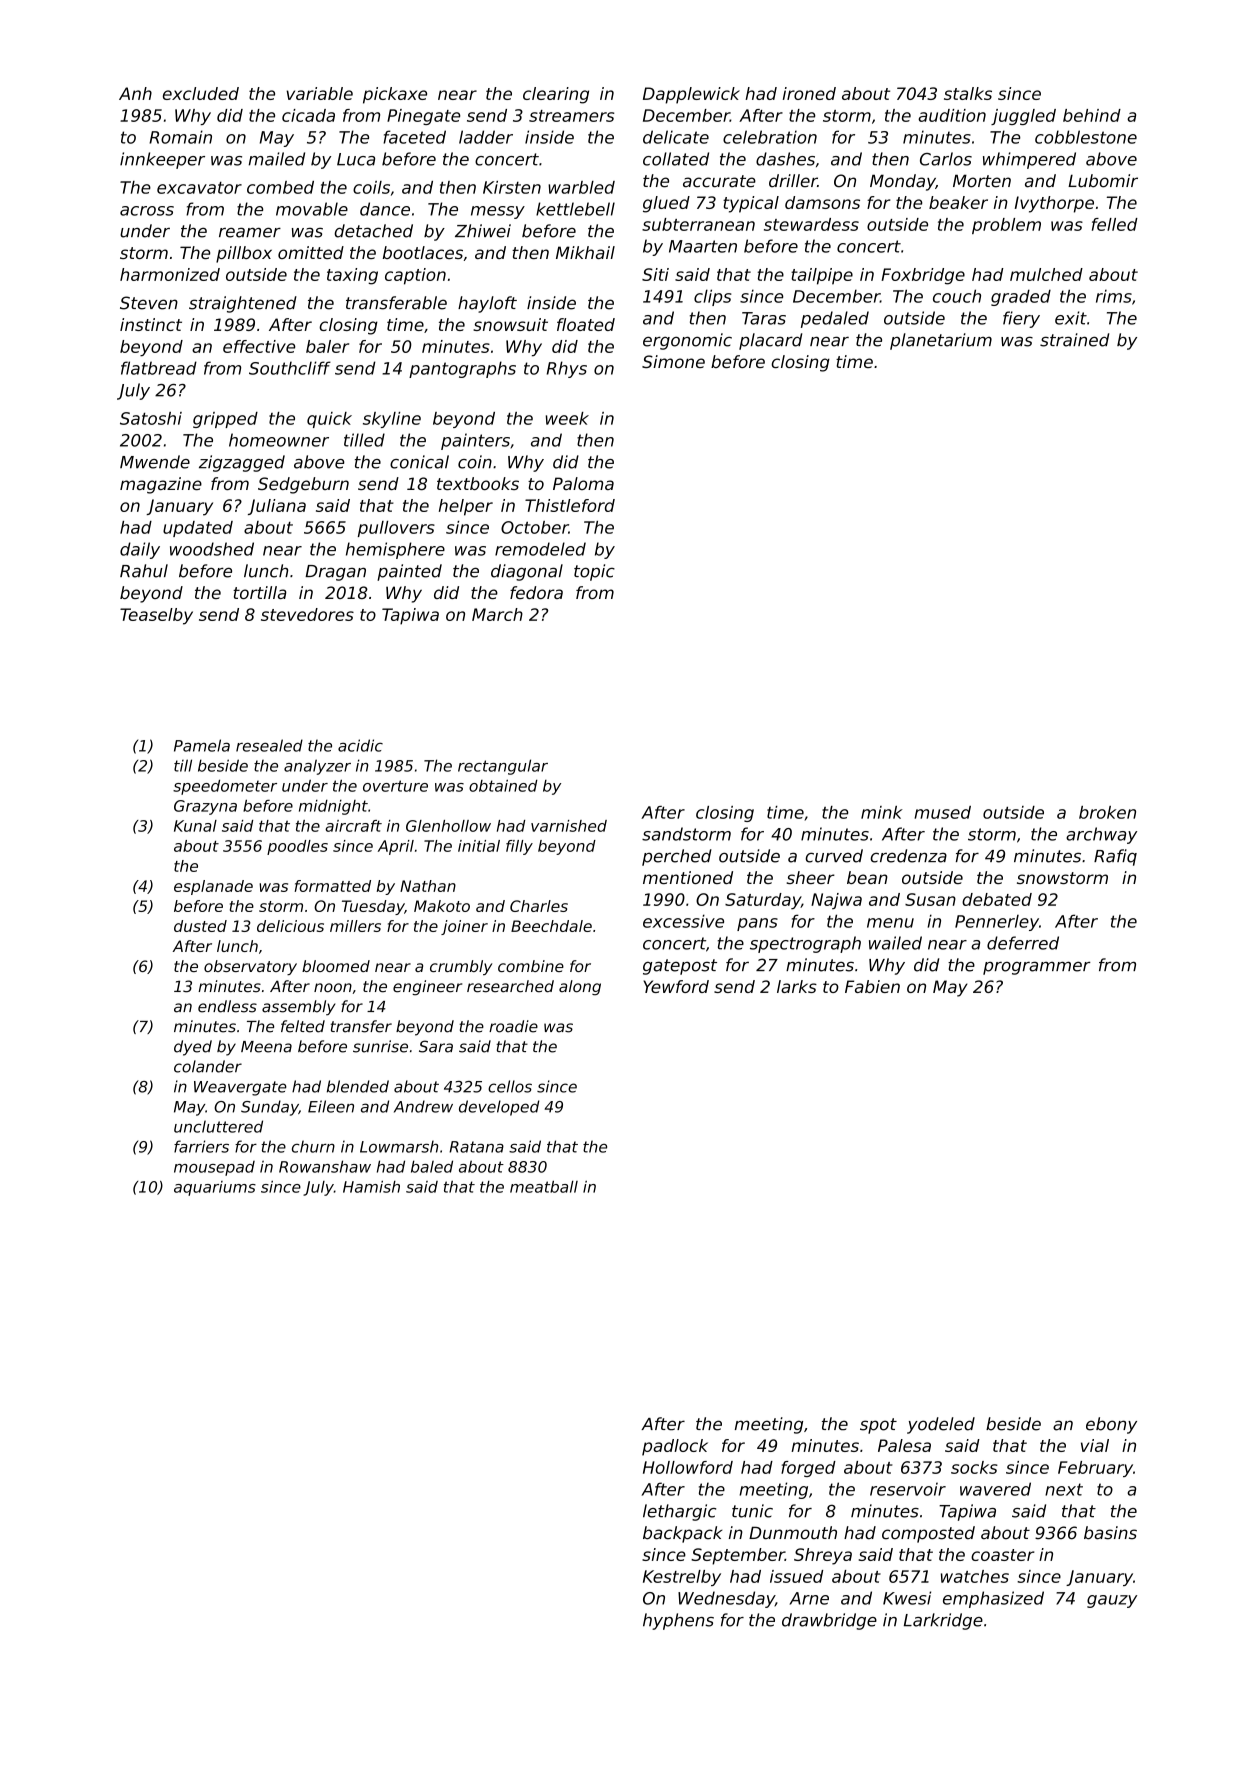  I want to click on roadie, so click(513, 1026).
